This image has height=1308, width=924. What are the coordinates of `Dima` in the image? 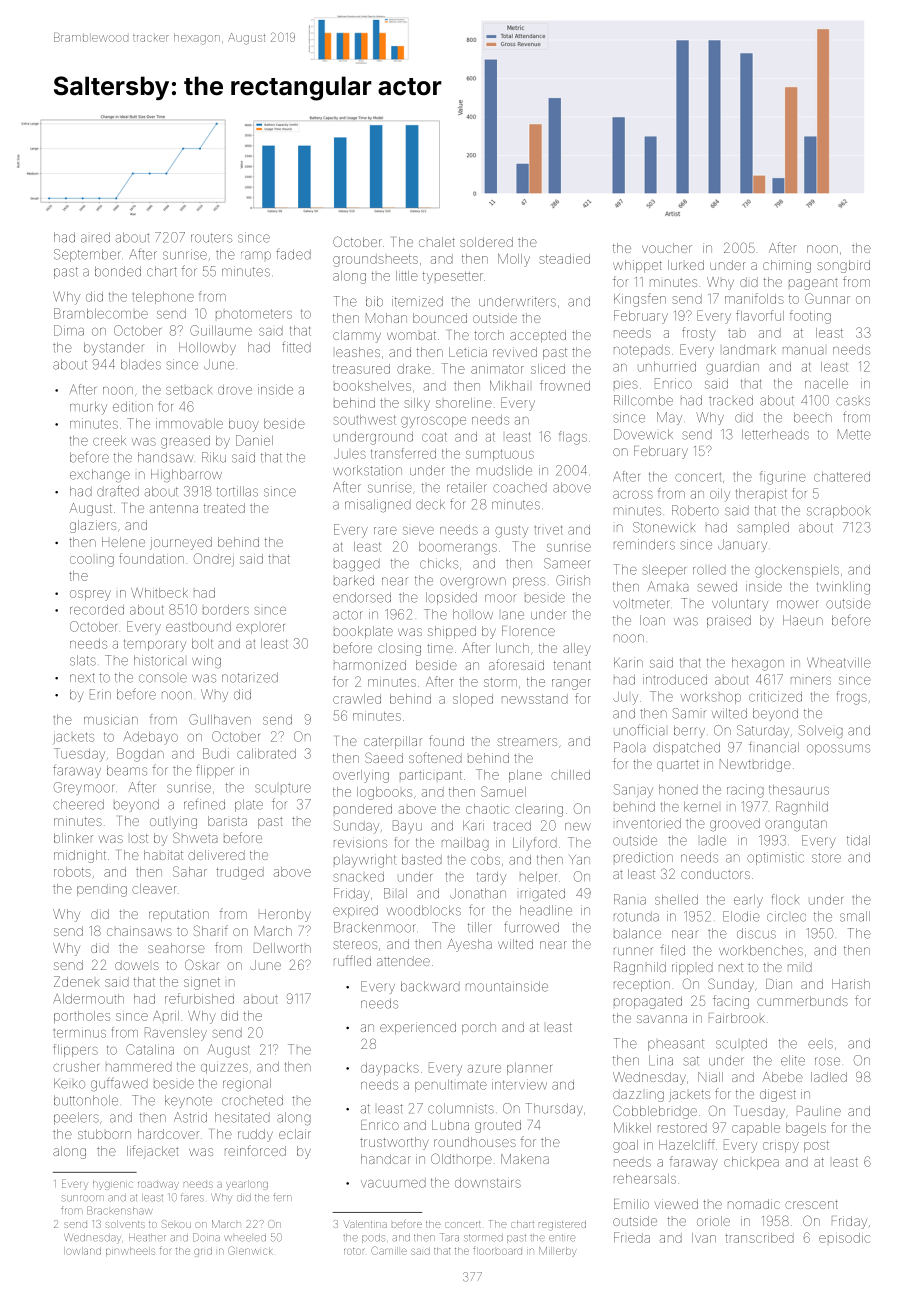 It's located at (69, 330).
